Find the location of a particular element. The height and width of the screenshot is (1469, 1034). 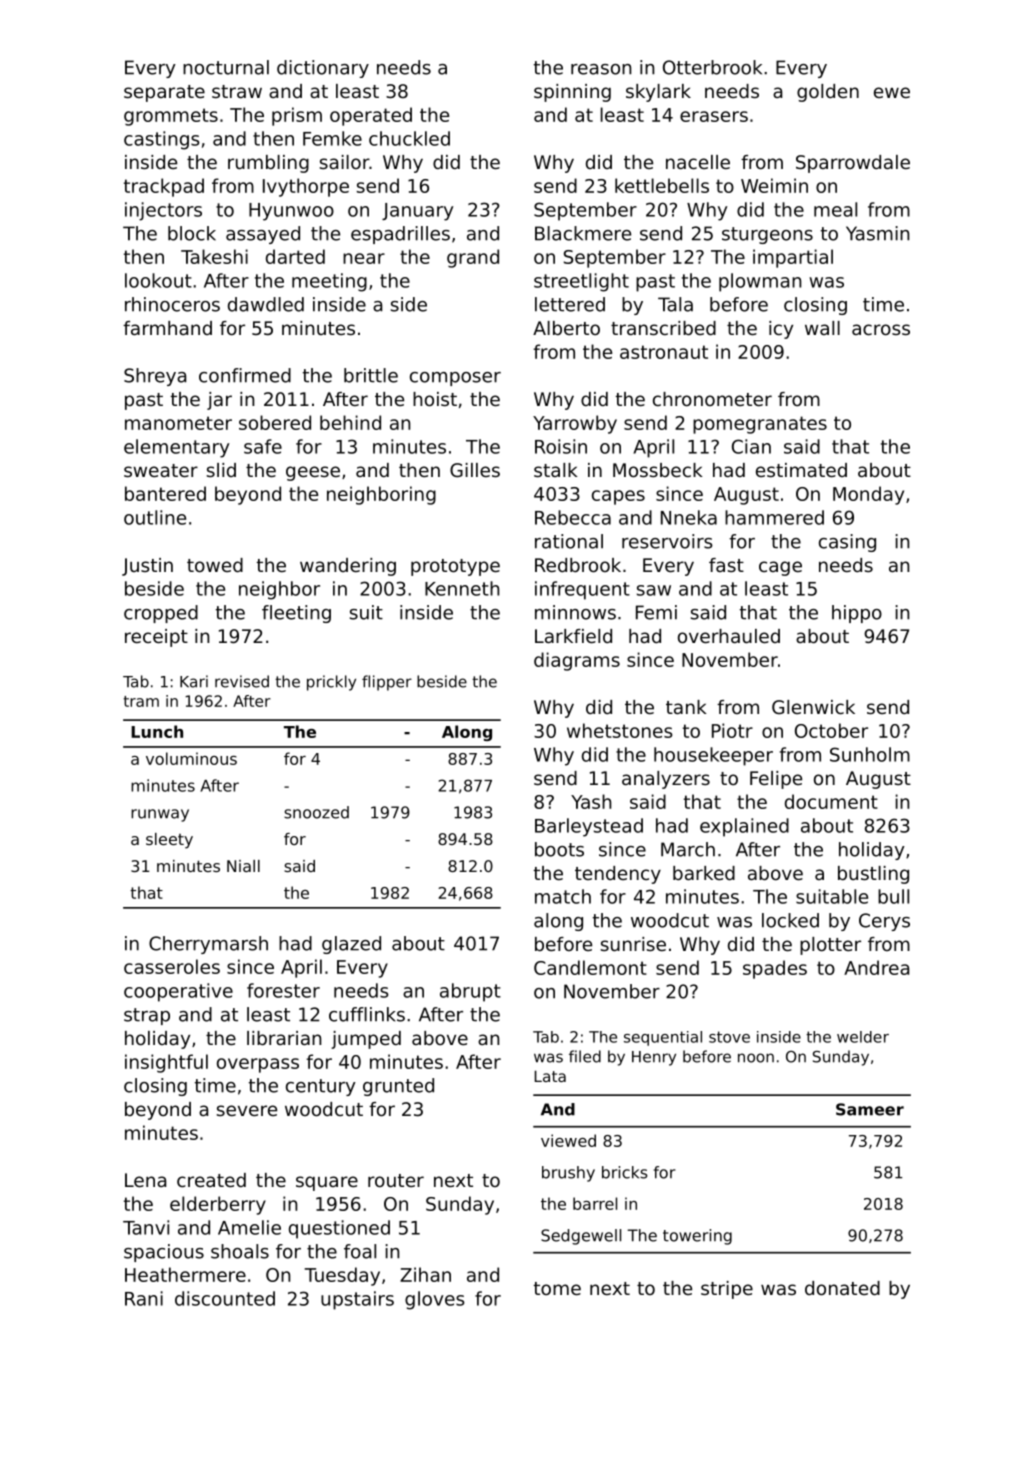

questioned is located at coordinates (339, 1229).
